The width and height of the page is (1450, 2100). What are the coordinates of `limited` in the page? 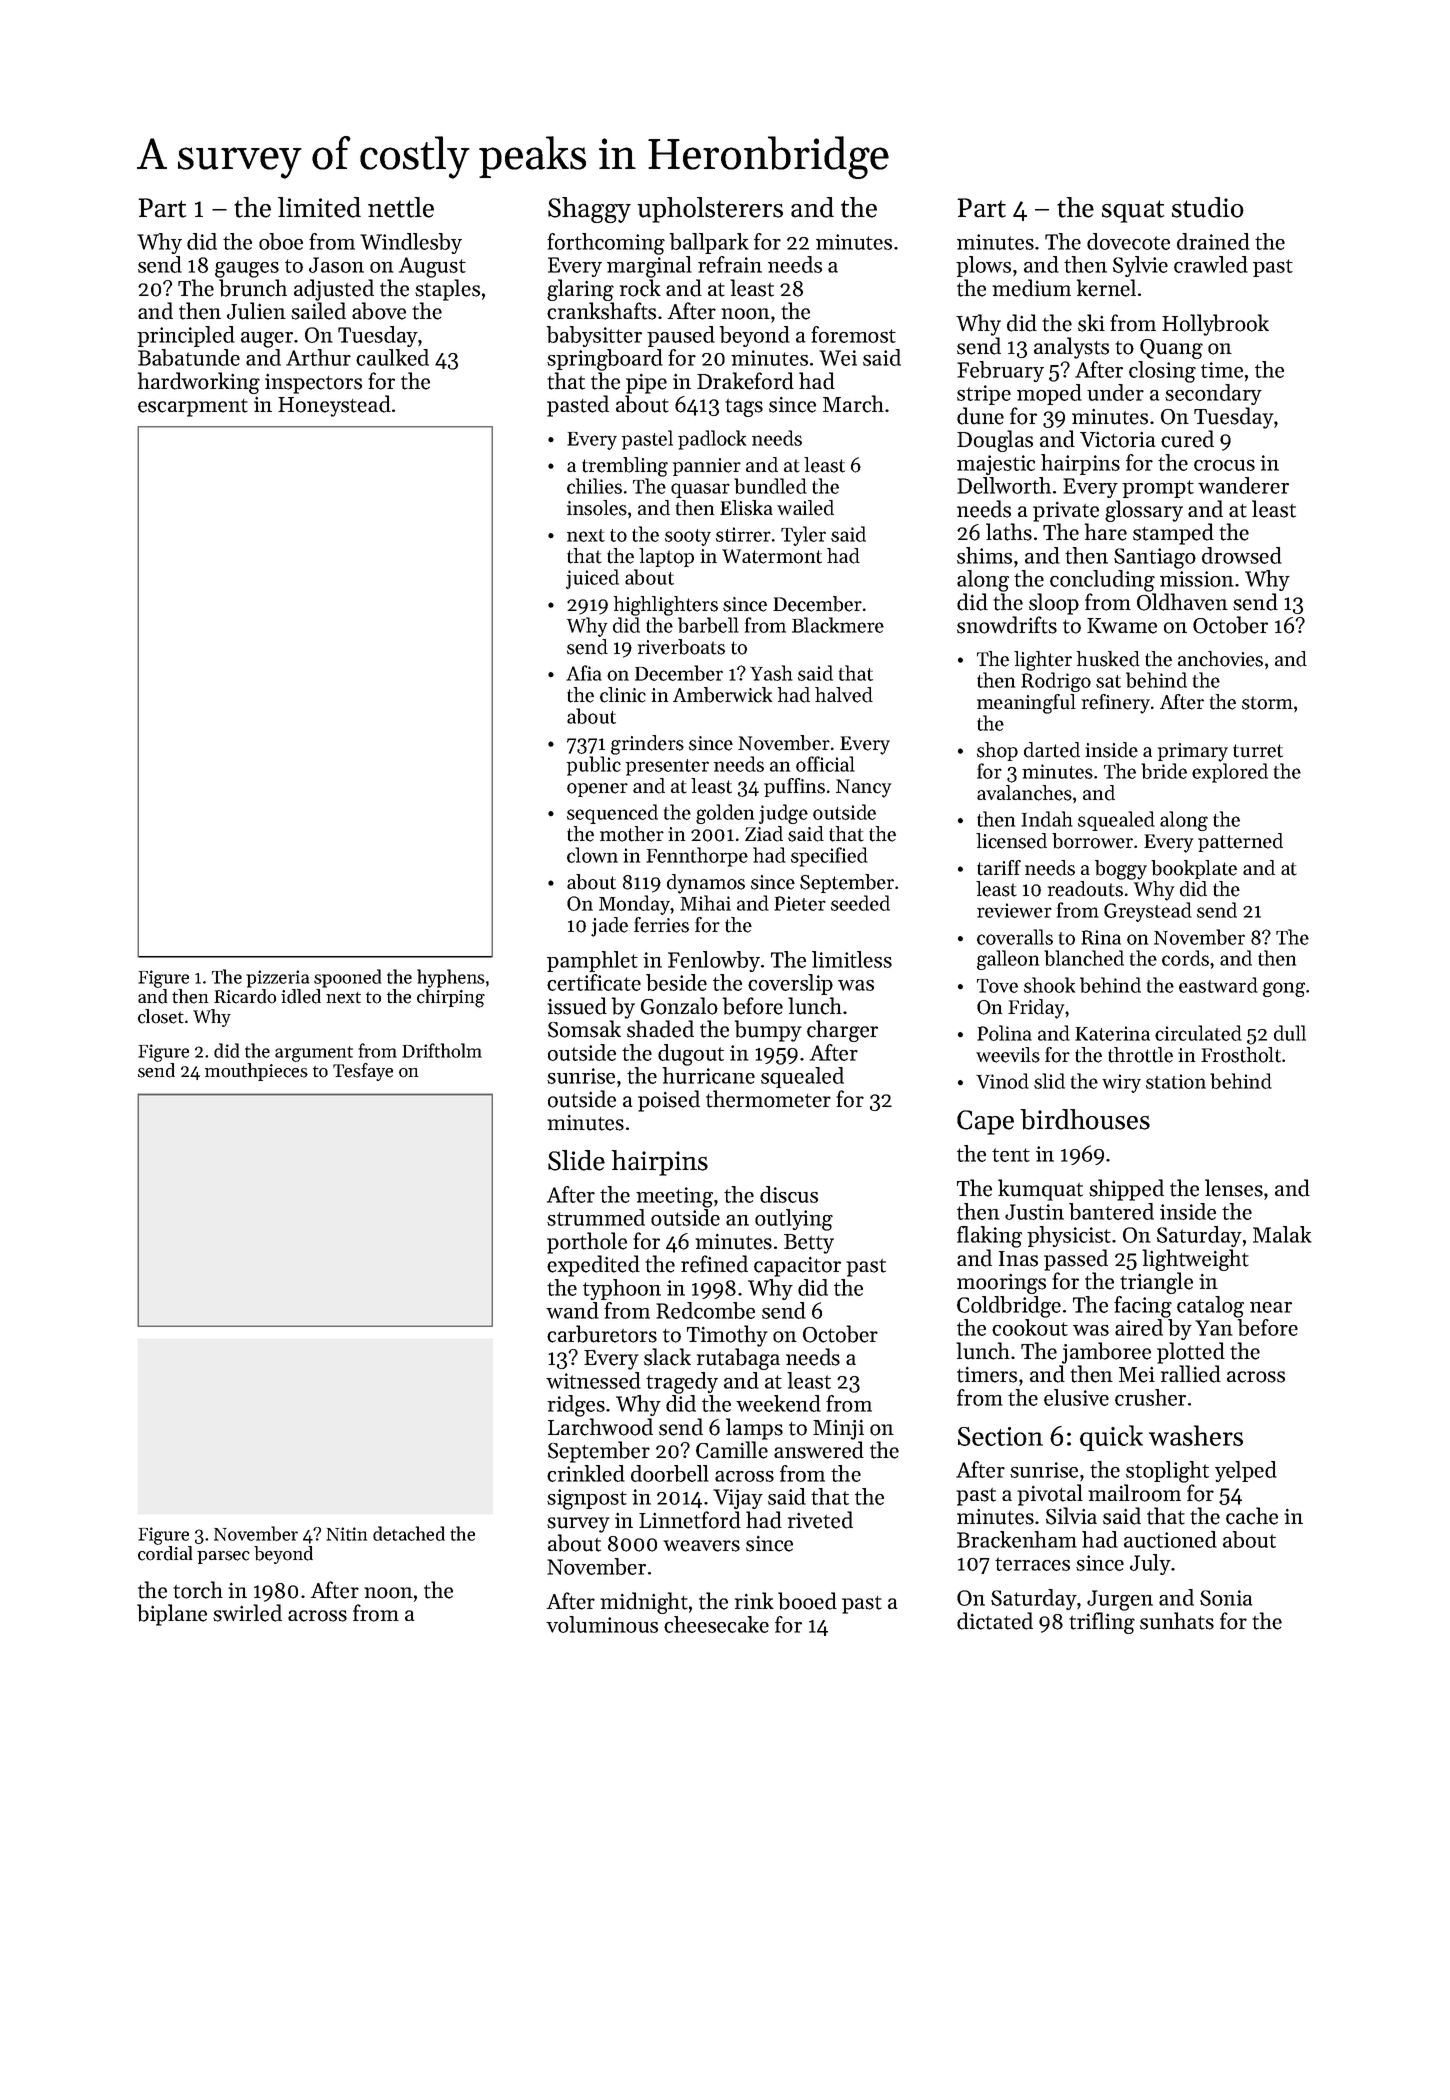 It's located at (319, 207).
